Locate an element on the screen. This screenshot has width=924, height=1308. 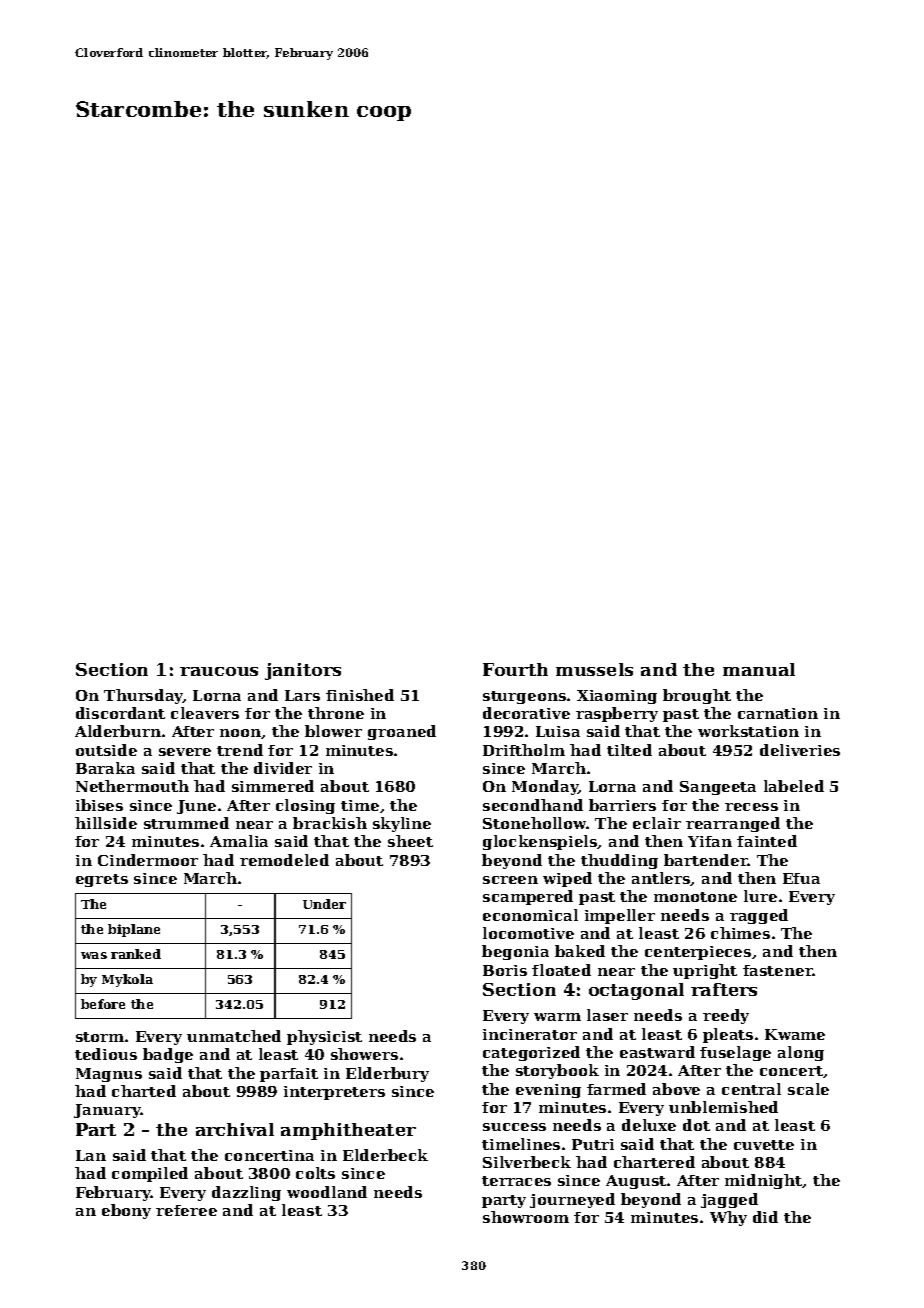
categorized is located at coordinates (531, 1053).
